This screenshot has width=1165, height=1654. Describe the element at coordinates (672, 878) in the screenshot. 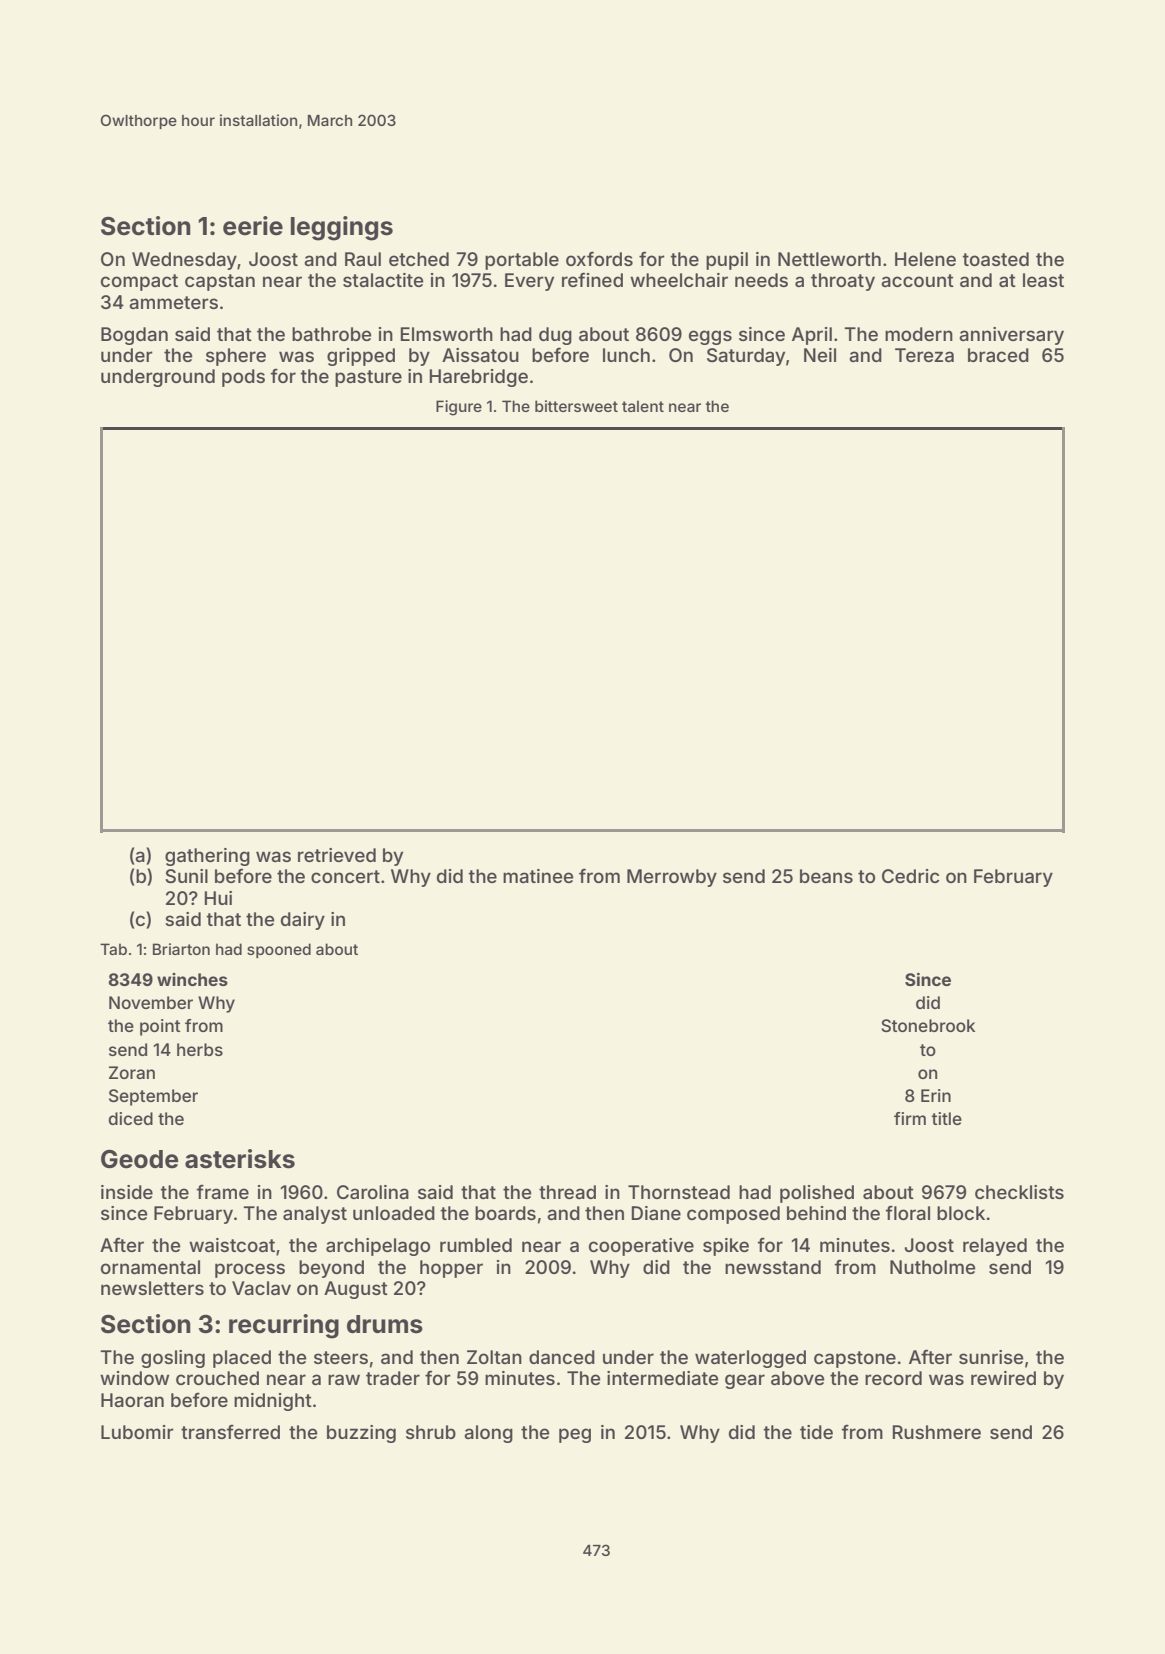

I see `Merrowby` at that location.
